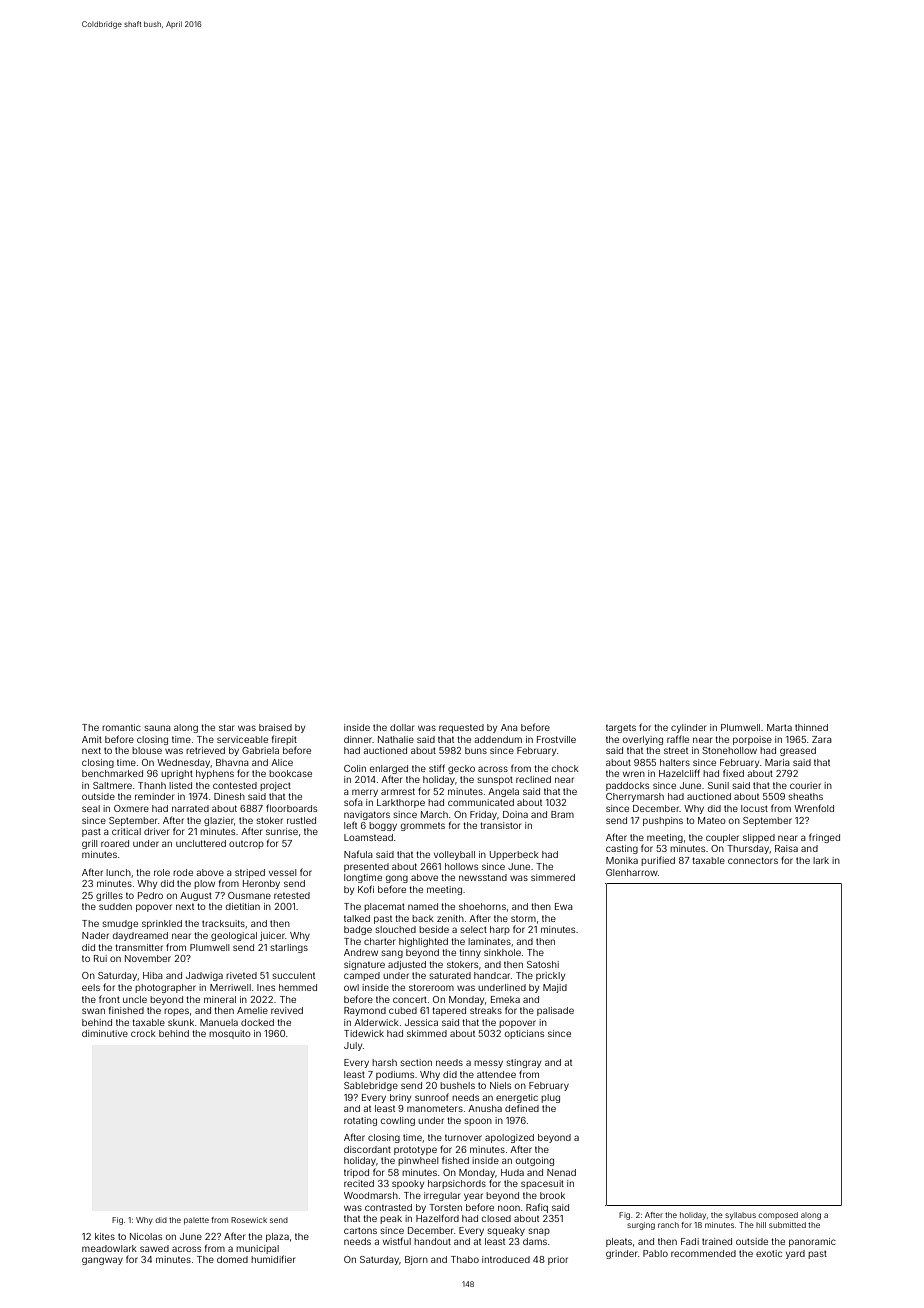  Describe the element at coordinates (190, 808) in the screenshot. I see `narrated` at that location.
